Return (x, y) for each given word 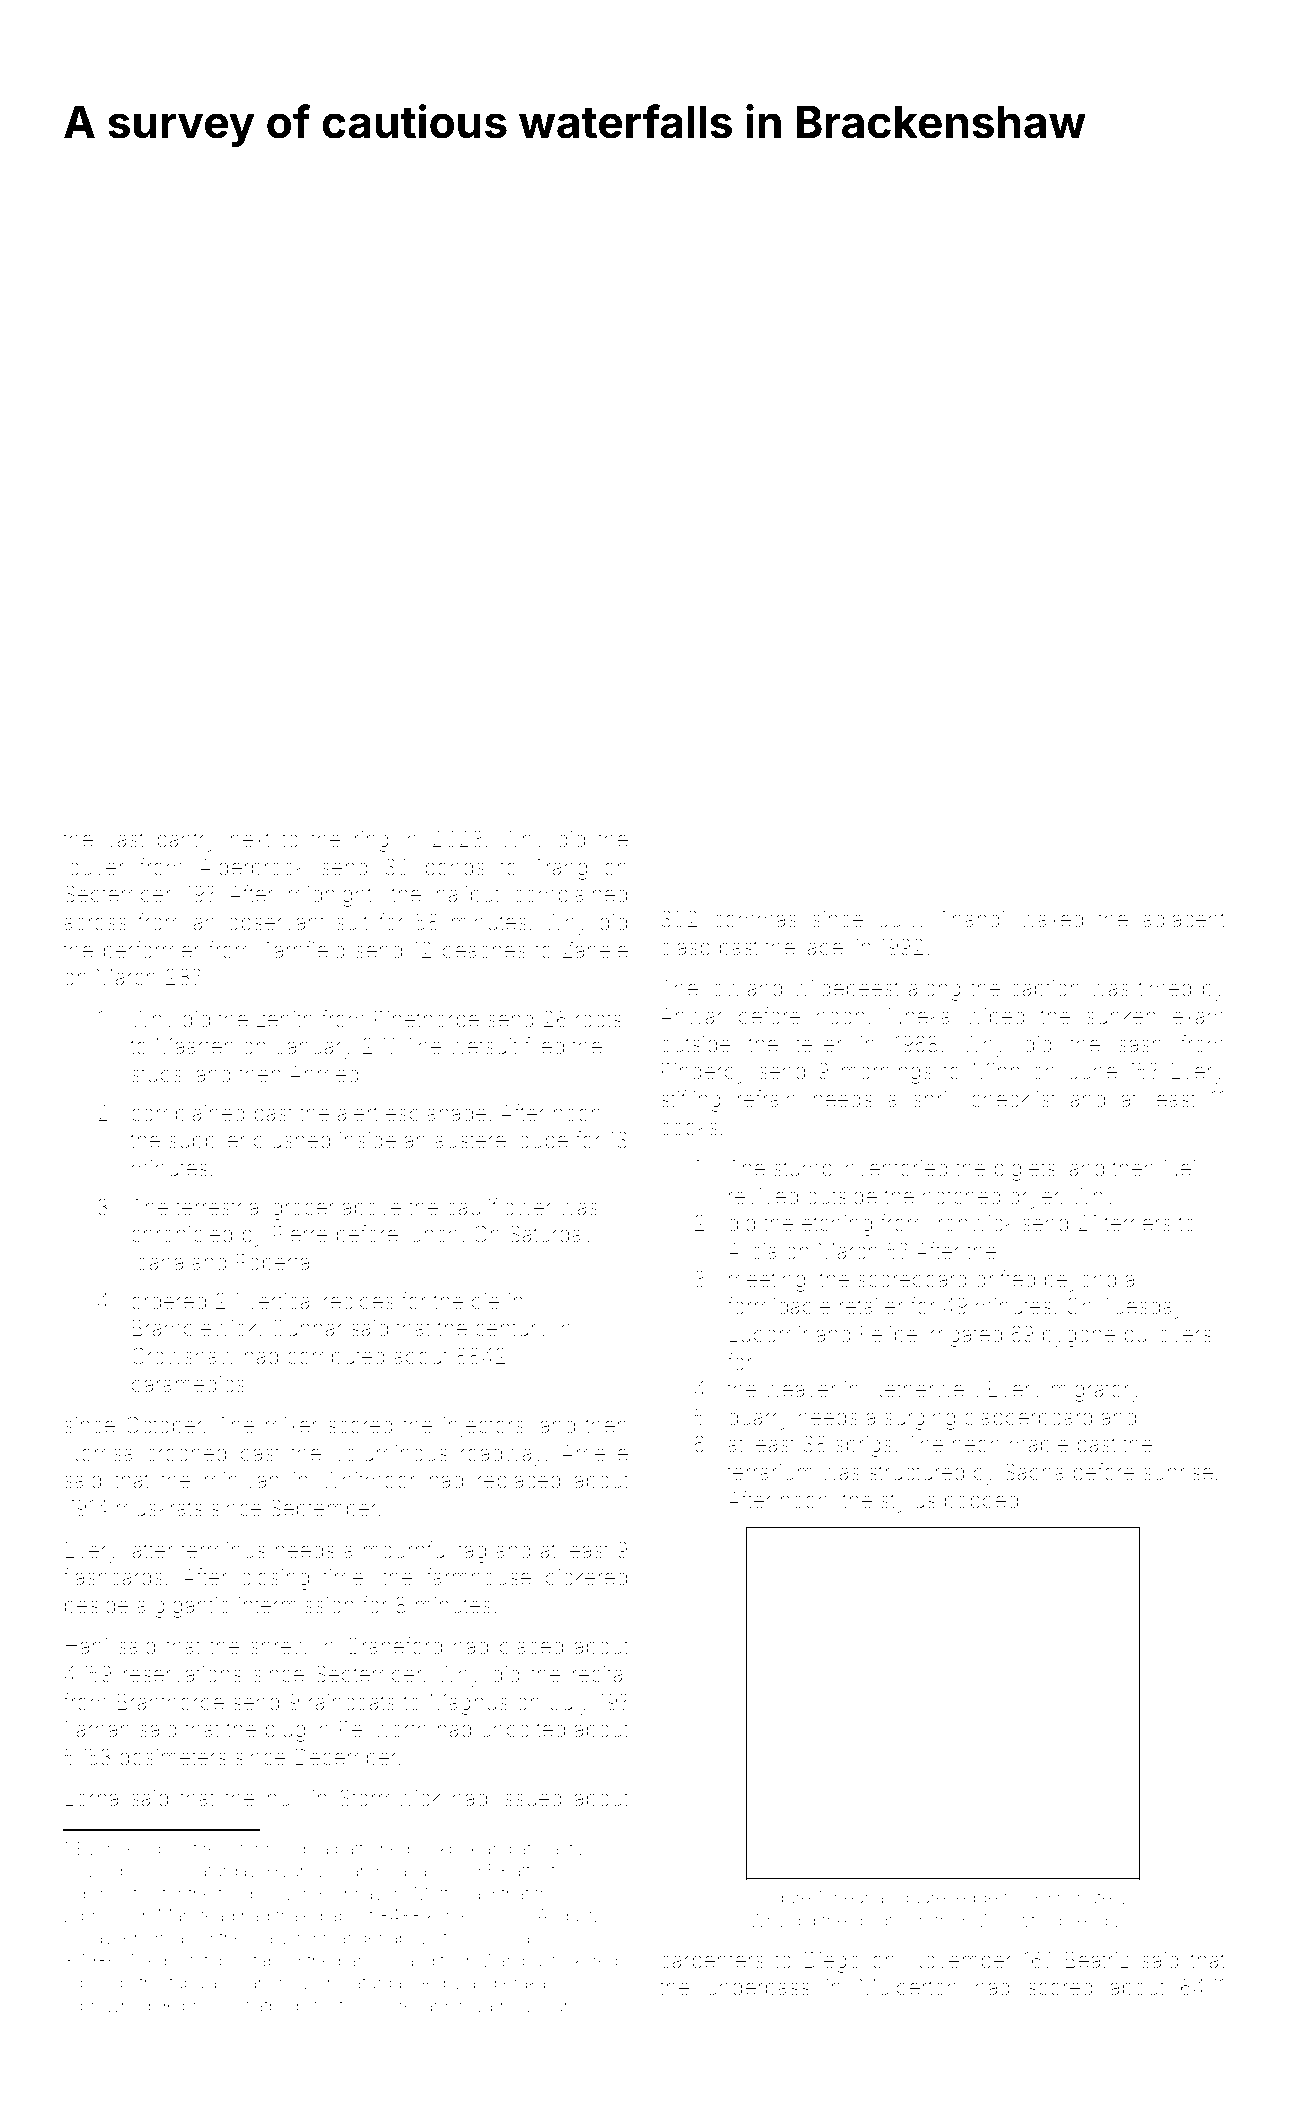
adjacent (1184, 921)
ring (372, 841)
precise (211, 2007)
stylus (908, 1502)
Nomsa (99, 1453)
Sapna (1034, 1473)
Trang (560, 869)
